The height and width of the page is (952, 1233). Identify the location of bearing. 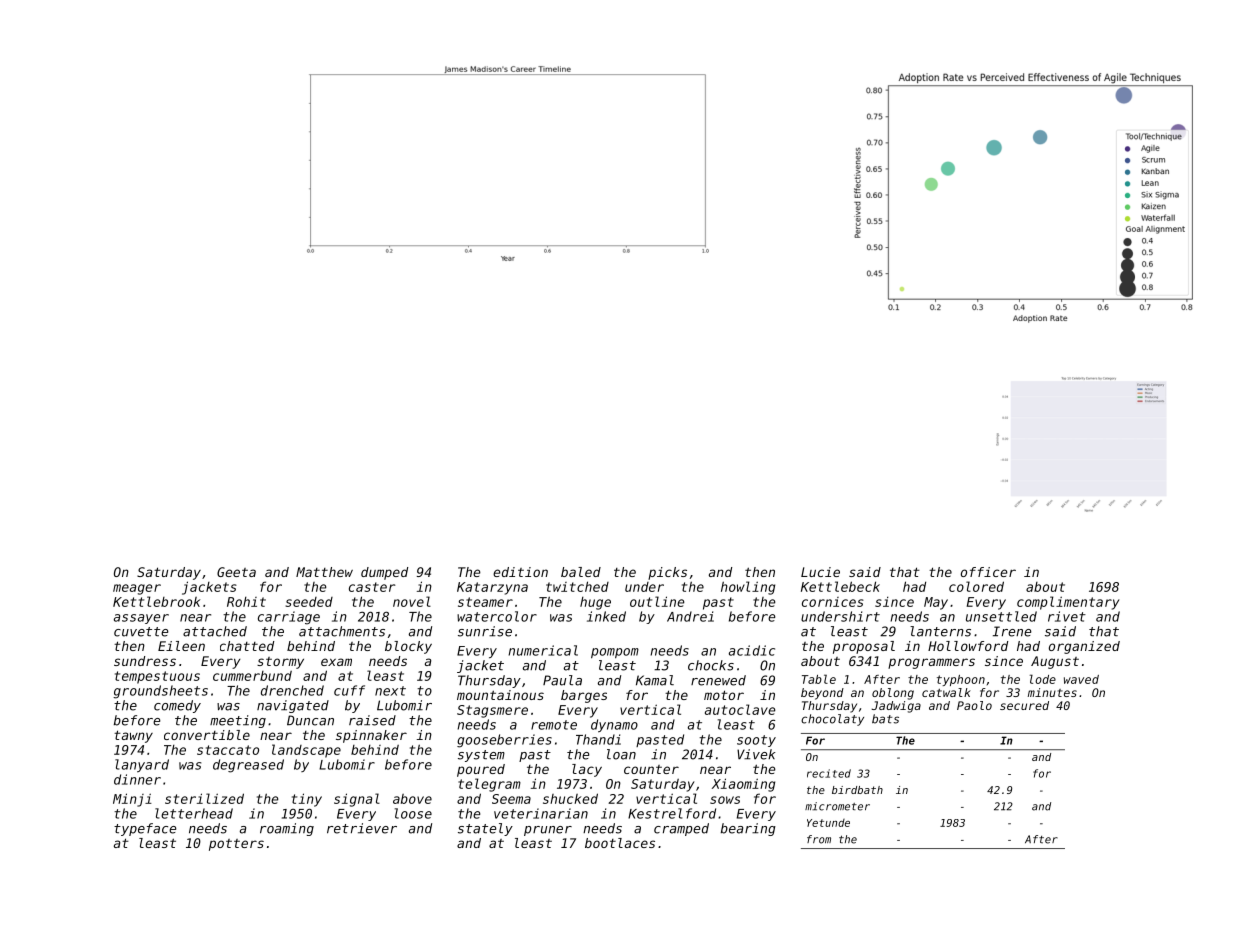
(748, 829).
